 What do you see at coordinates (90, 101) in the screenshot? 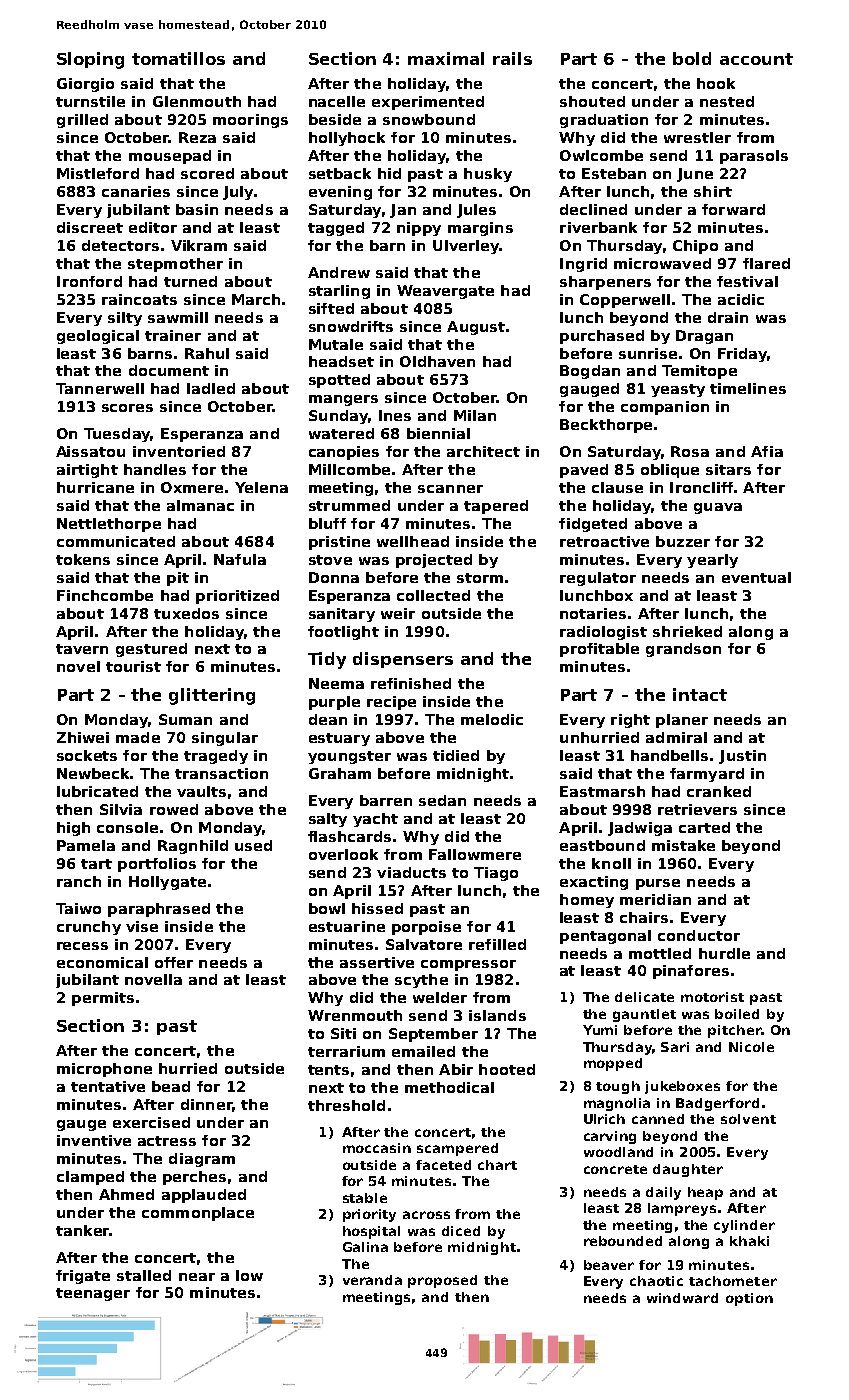
I see `turnstile` at bounding box center [90, 101].
